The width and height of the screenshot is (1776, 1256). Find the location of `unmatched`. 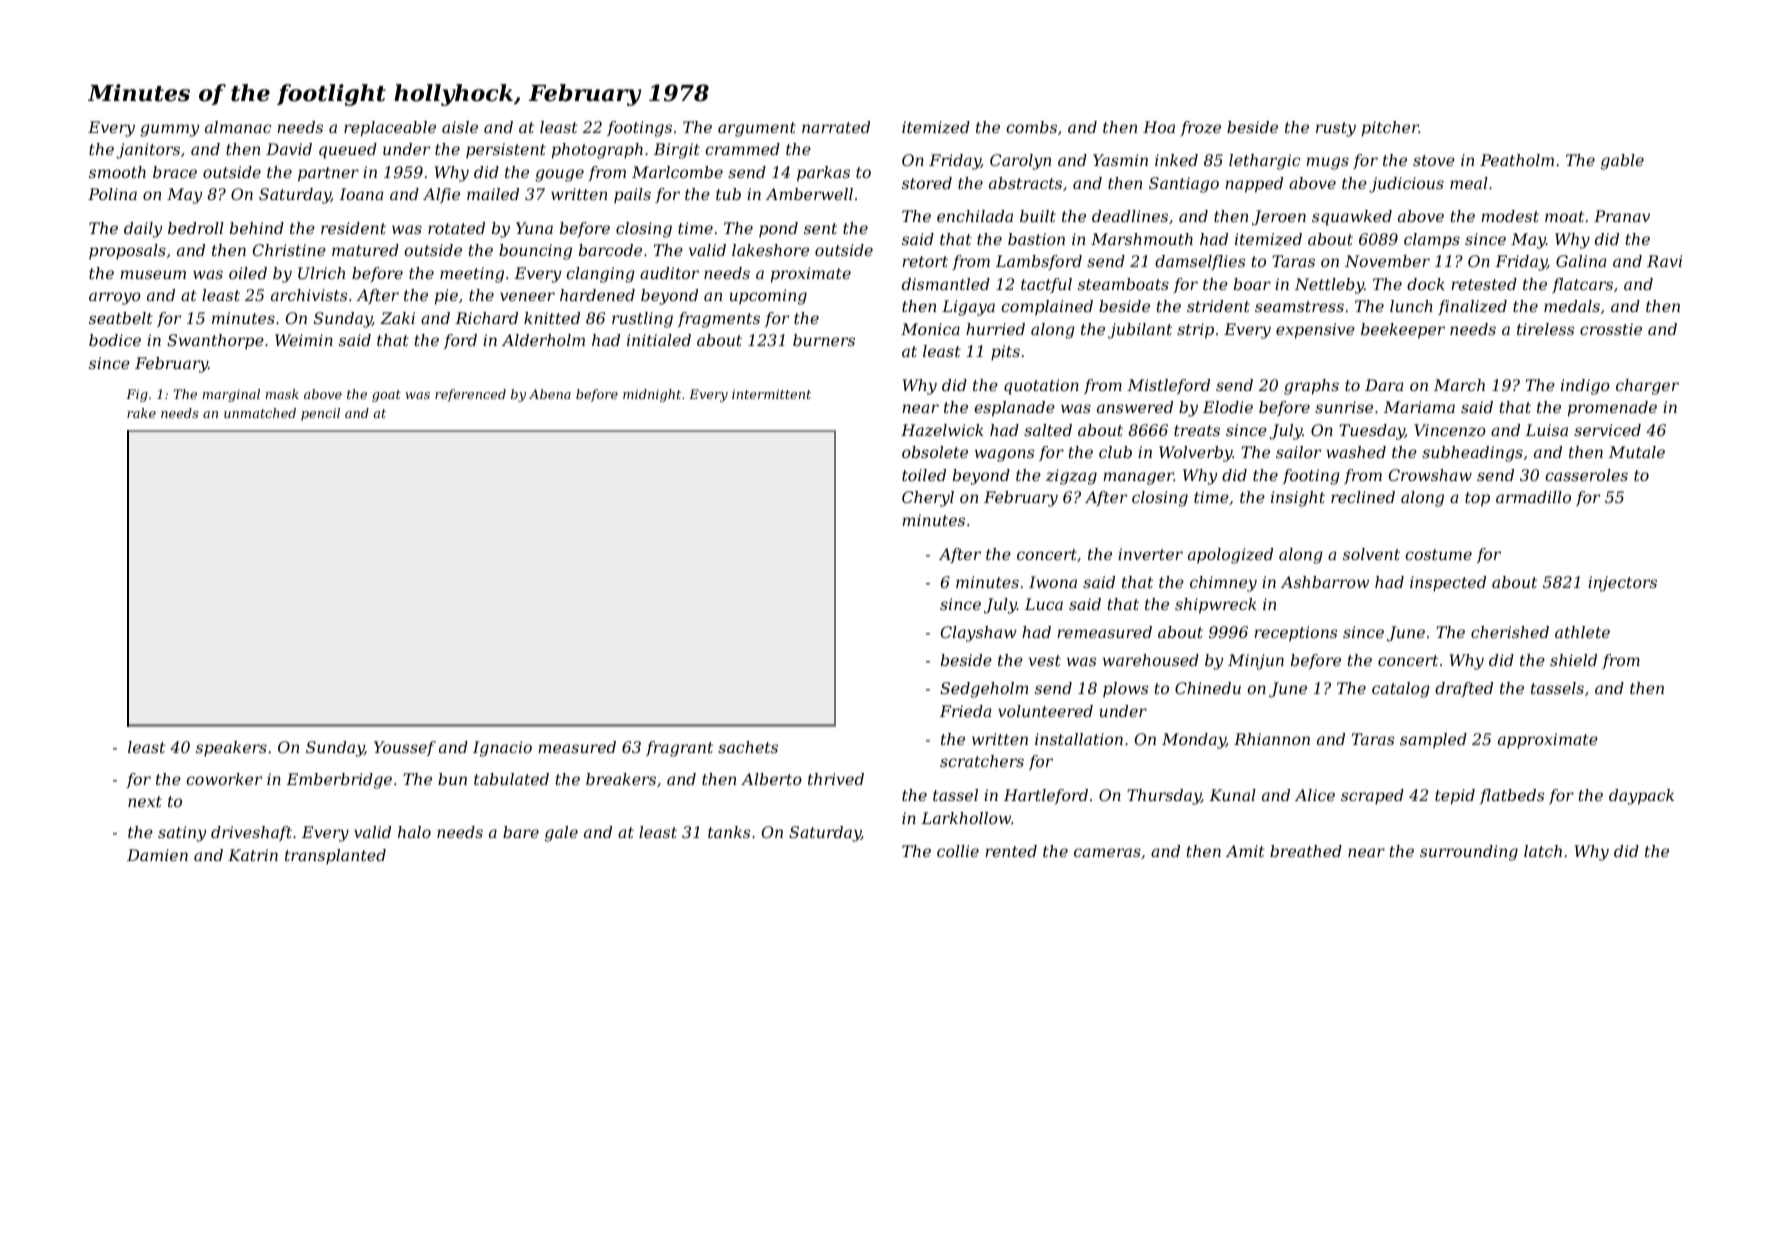

unmatched is located at coordinates (260, 413).
